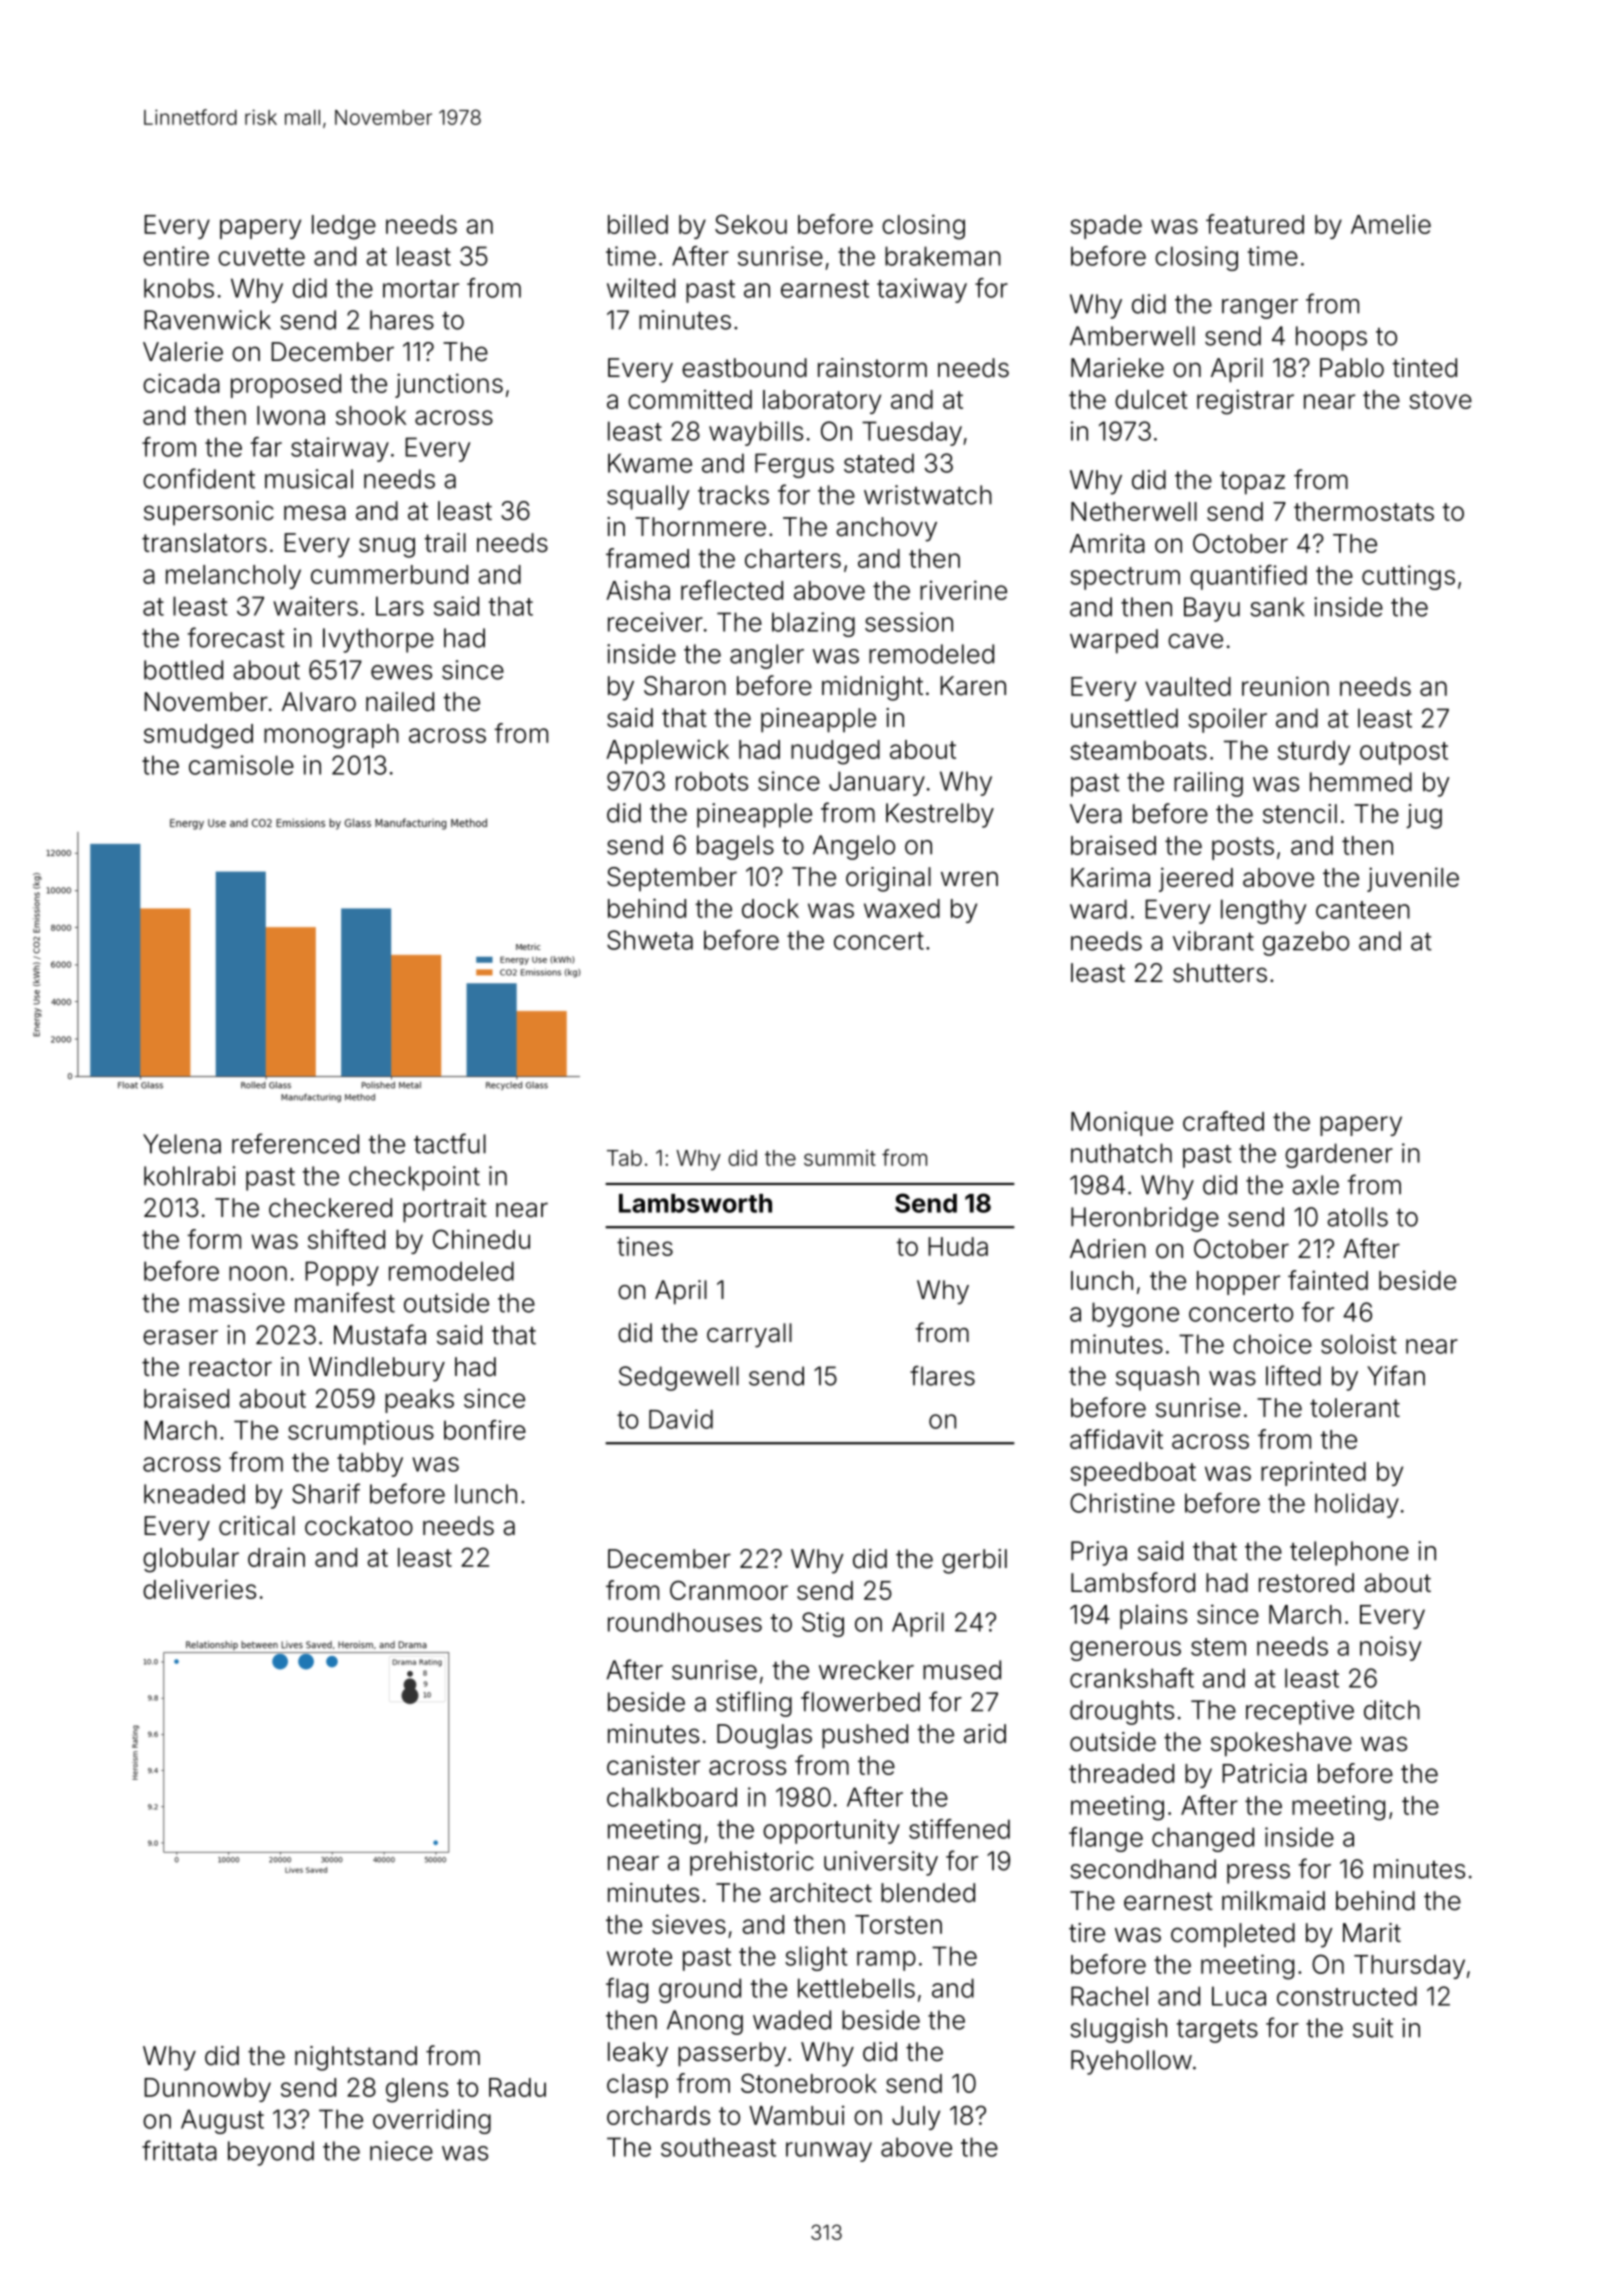 This document has width=1620, height=2292. Describe the element at coordinates (1223, 1121) in the document. I see `crafted` at that location.
